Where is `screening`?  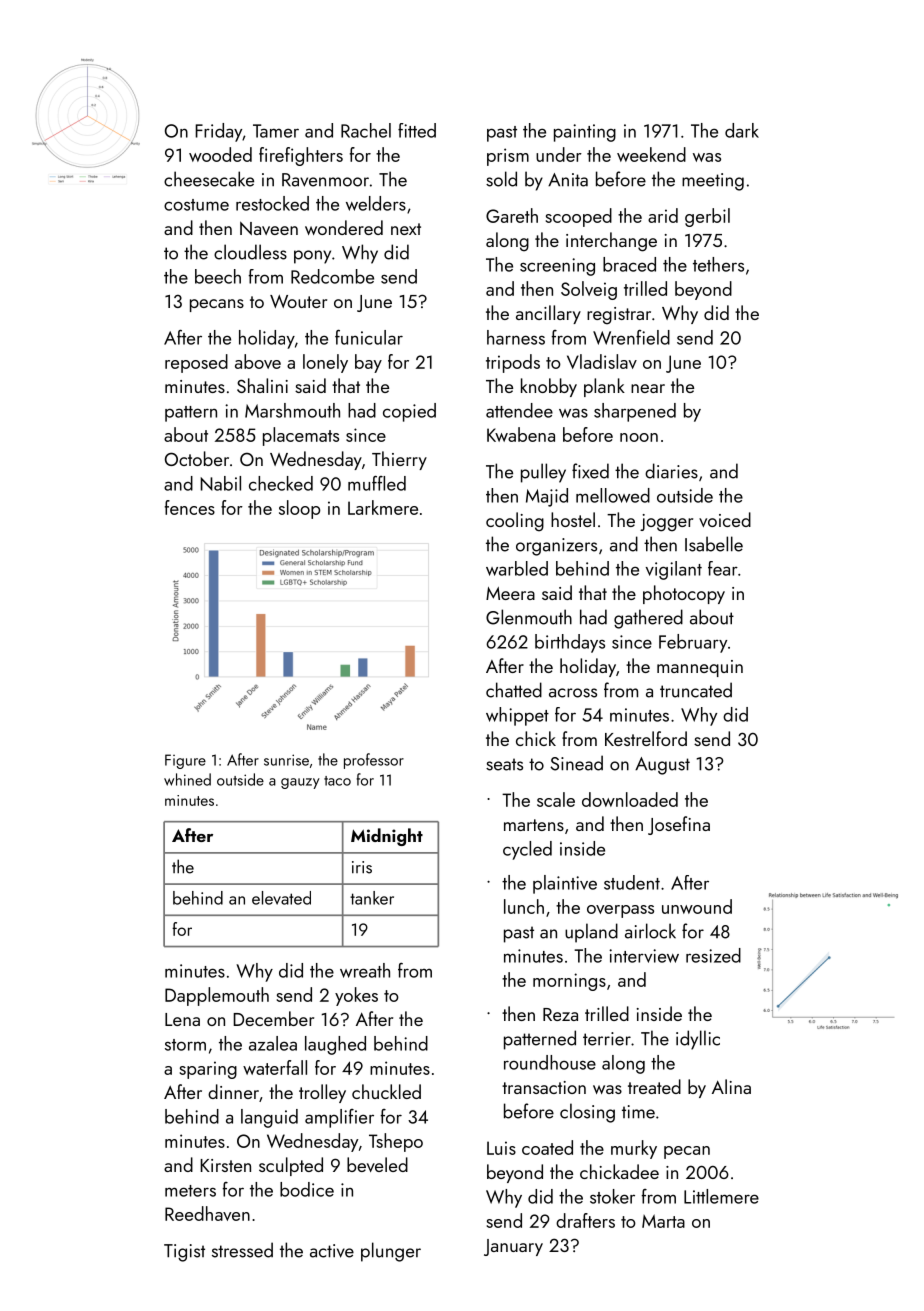
screening is located at coordinates (557, 267).
